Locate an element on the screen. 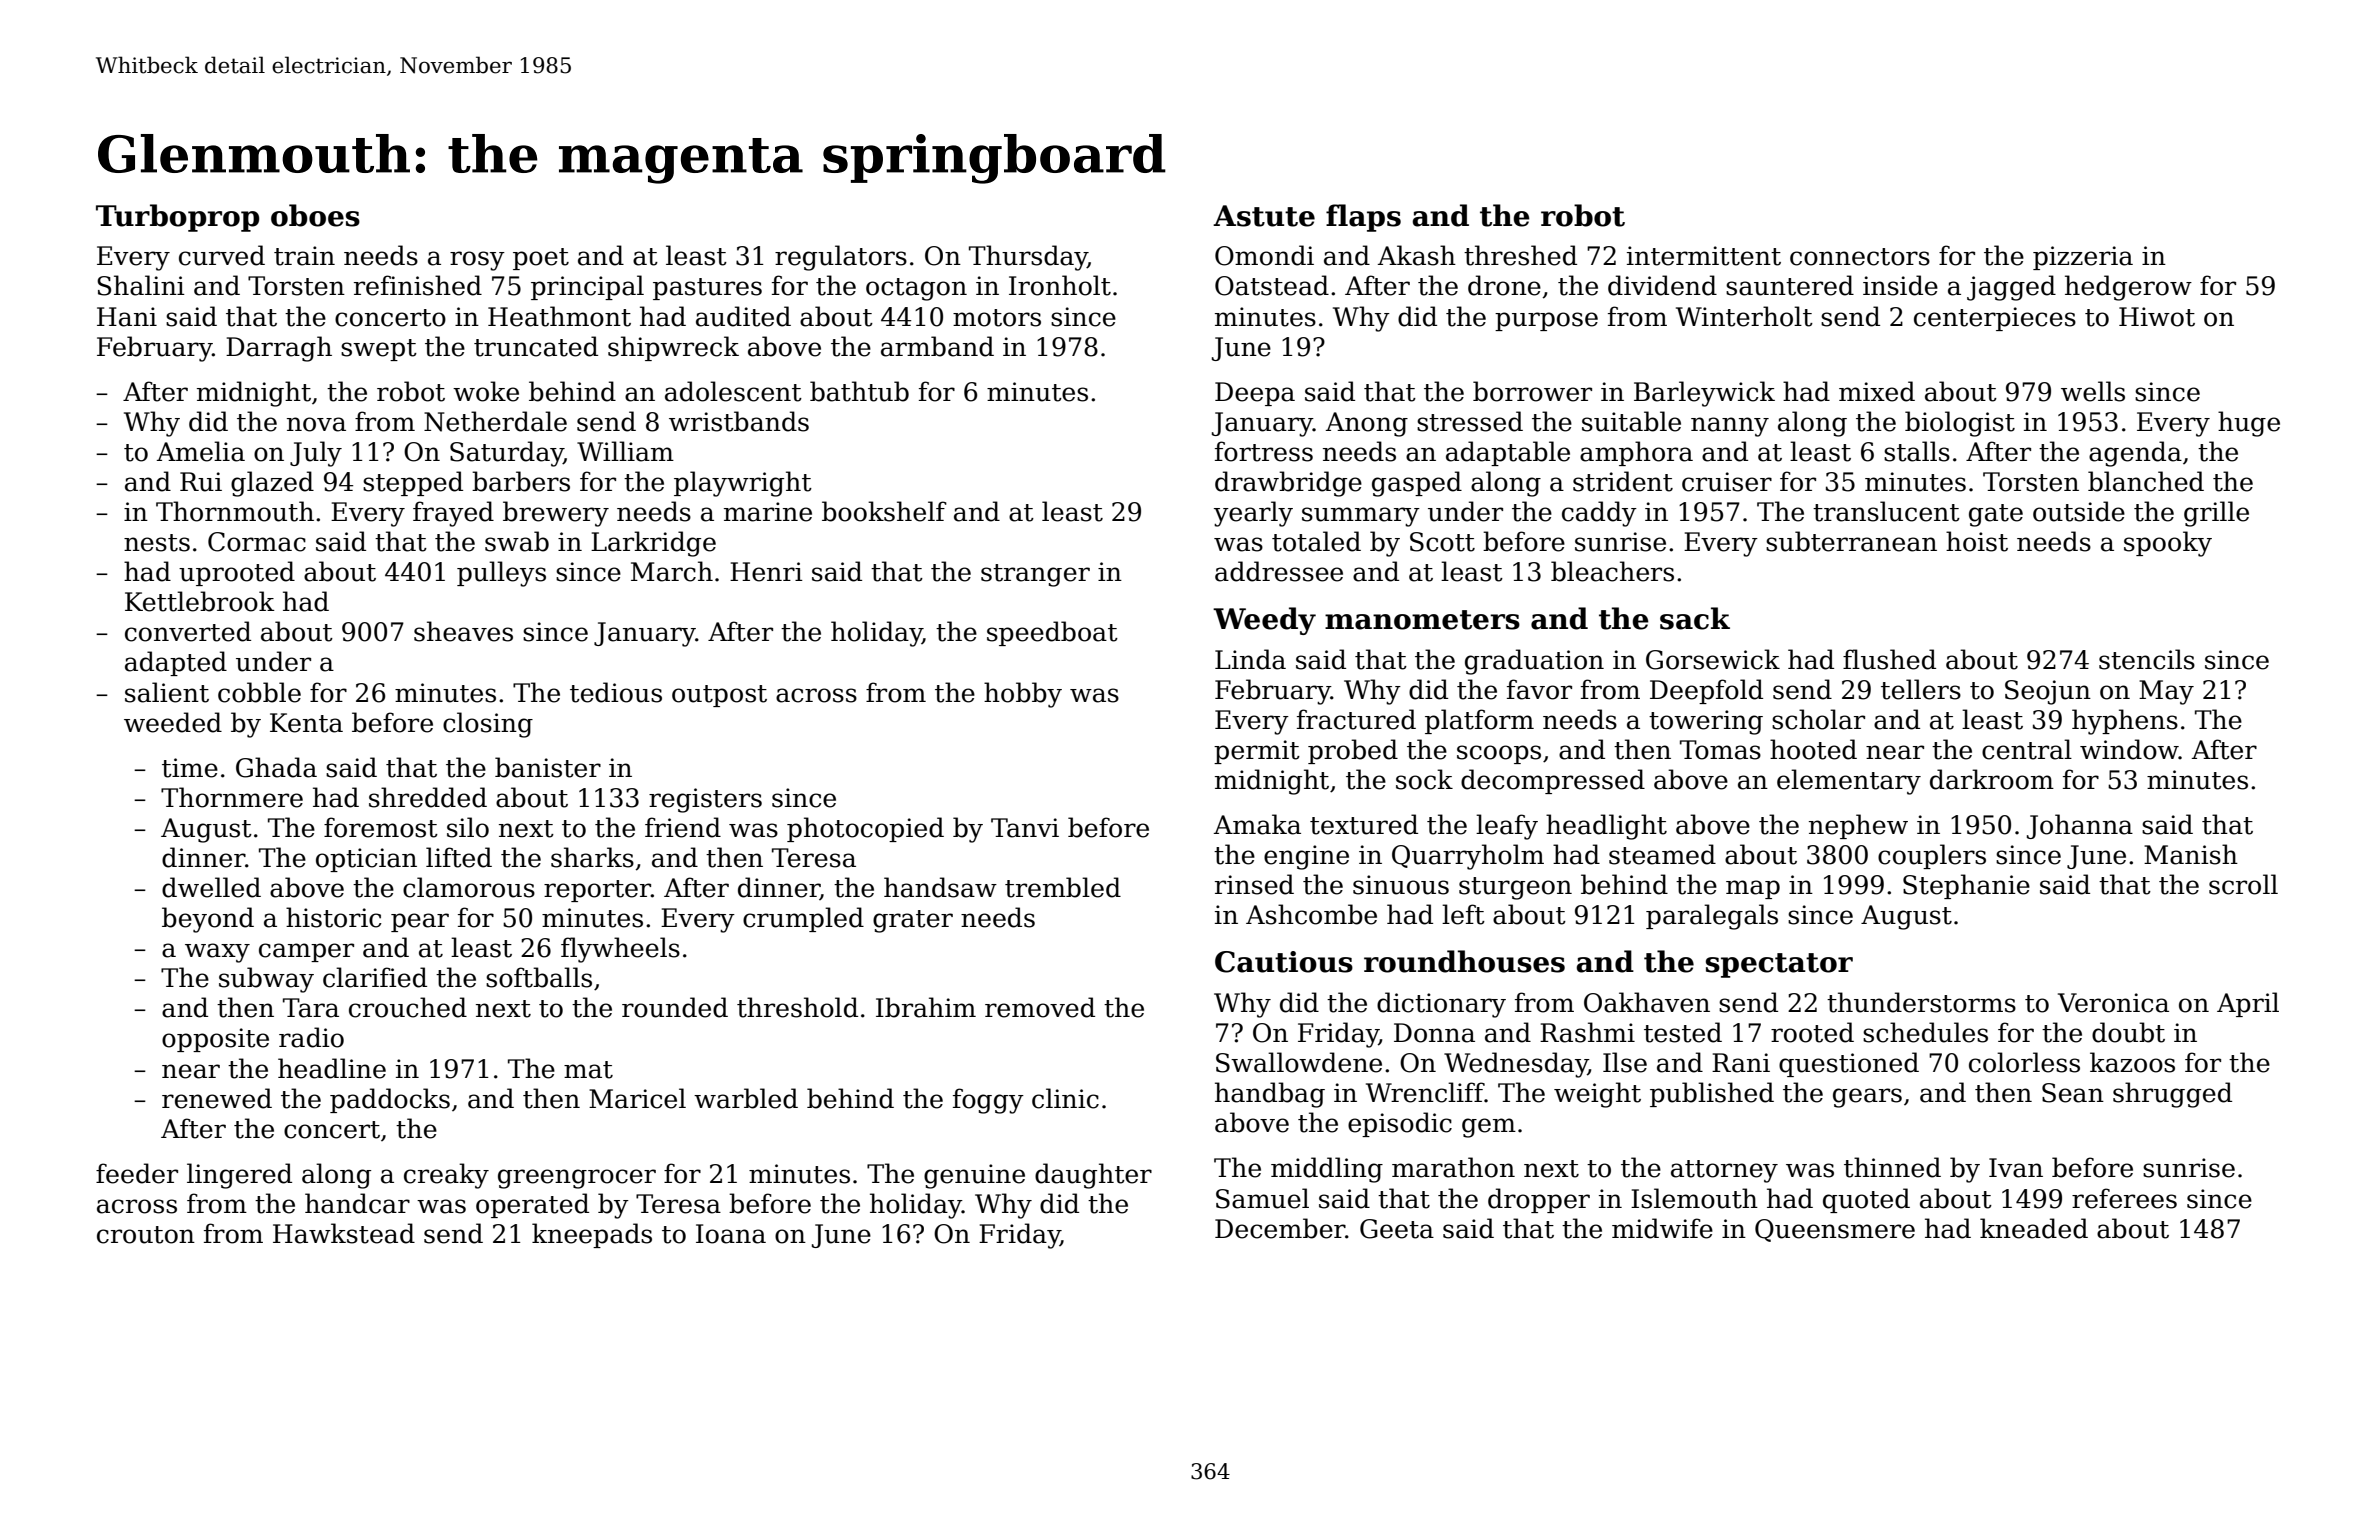 The image size is (2380, 1540). left is located at coordinates (1463, 914).
